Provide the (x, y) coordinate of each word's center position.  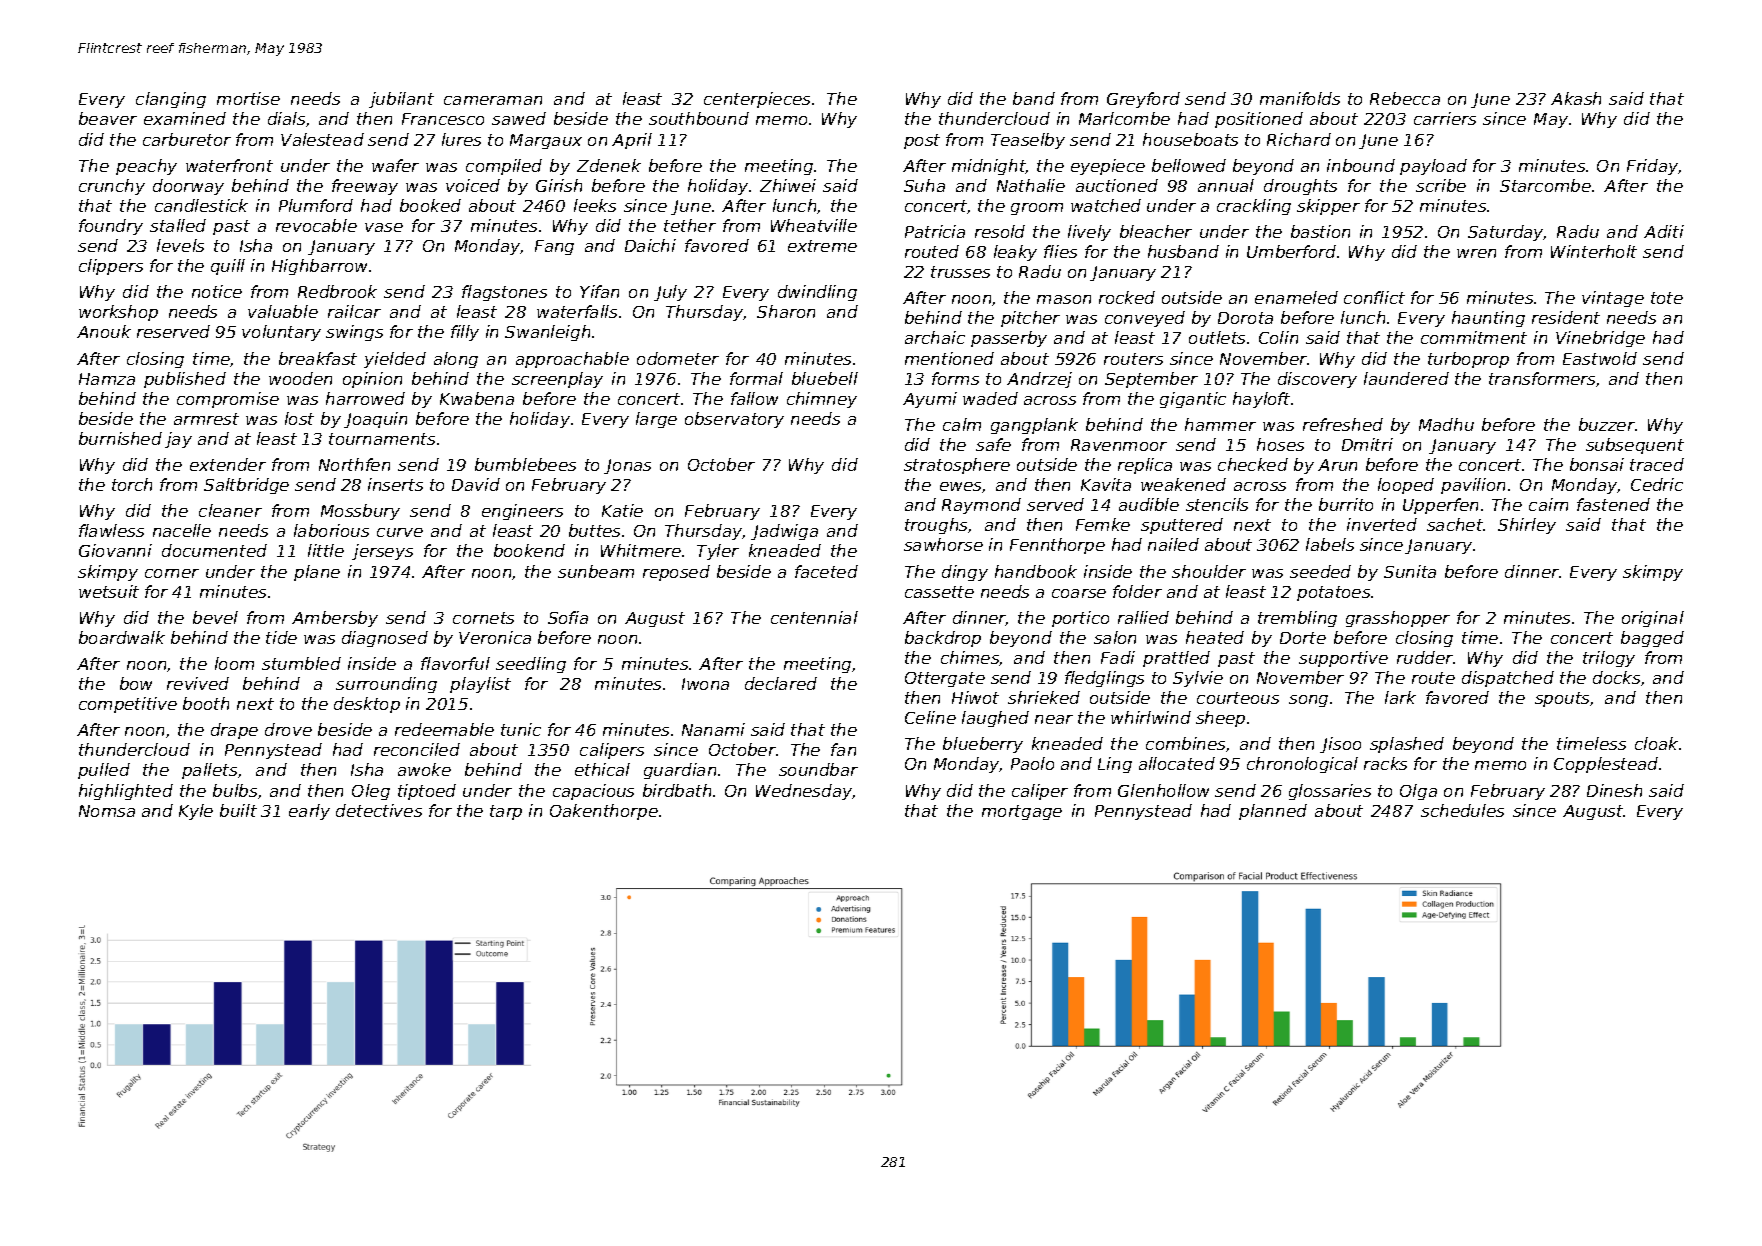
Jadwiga (784, 532)
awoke (424, 769)
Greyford (1143, 100)
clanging (171, 100)
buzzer (1607, 424)
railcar (354, 311)
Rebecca (1405, 98)
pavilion (1473, 486)
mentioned (949, 358)
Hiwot (975, 697)
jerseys (382, 552)
